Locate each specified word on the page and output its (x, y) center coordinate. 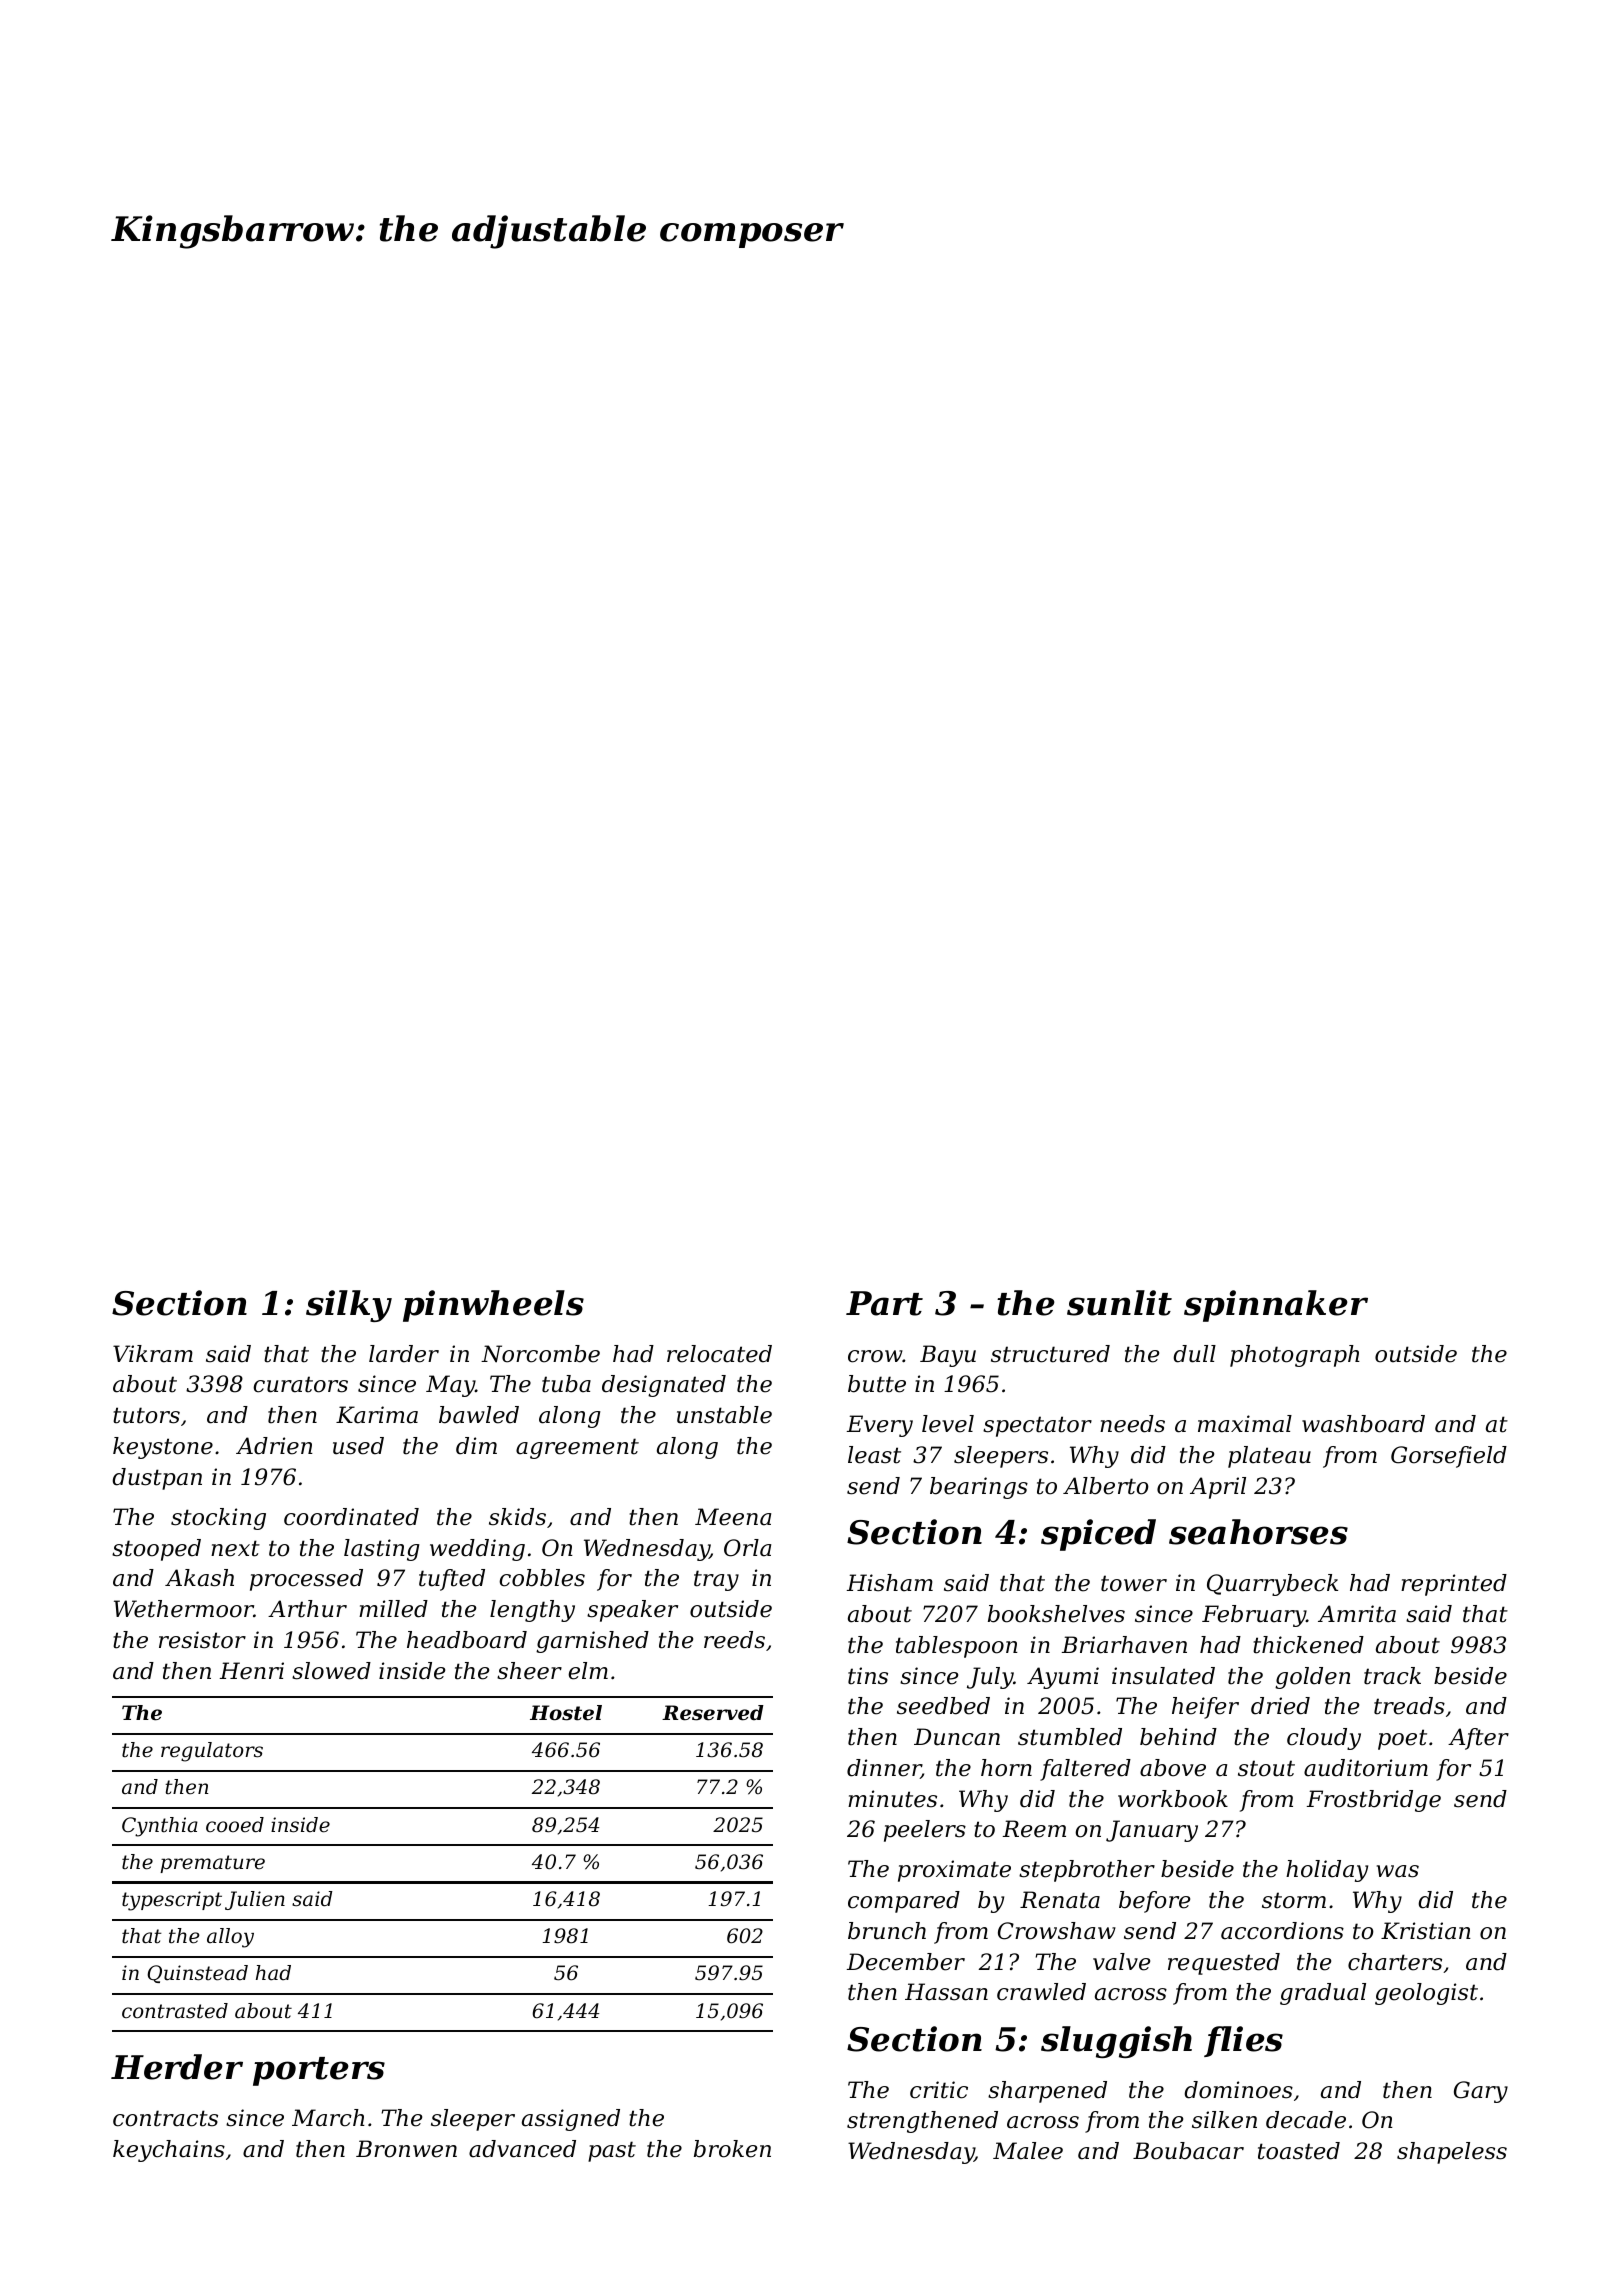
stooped (156, 1550)
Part (884, 1303)
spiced (1098, 1535)
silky (349, 1306)
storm (1294, 1900)
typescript (172, 1901)
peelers (925, 1831)
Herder (177, 2067)
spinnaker (1276, 1306)
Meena (733, 1517)
